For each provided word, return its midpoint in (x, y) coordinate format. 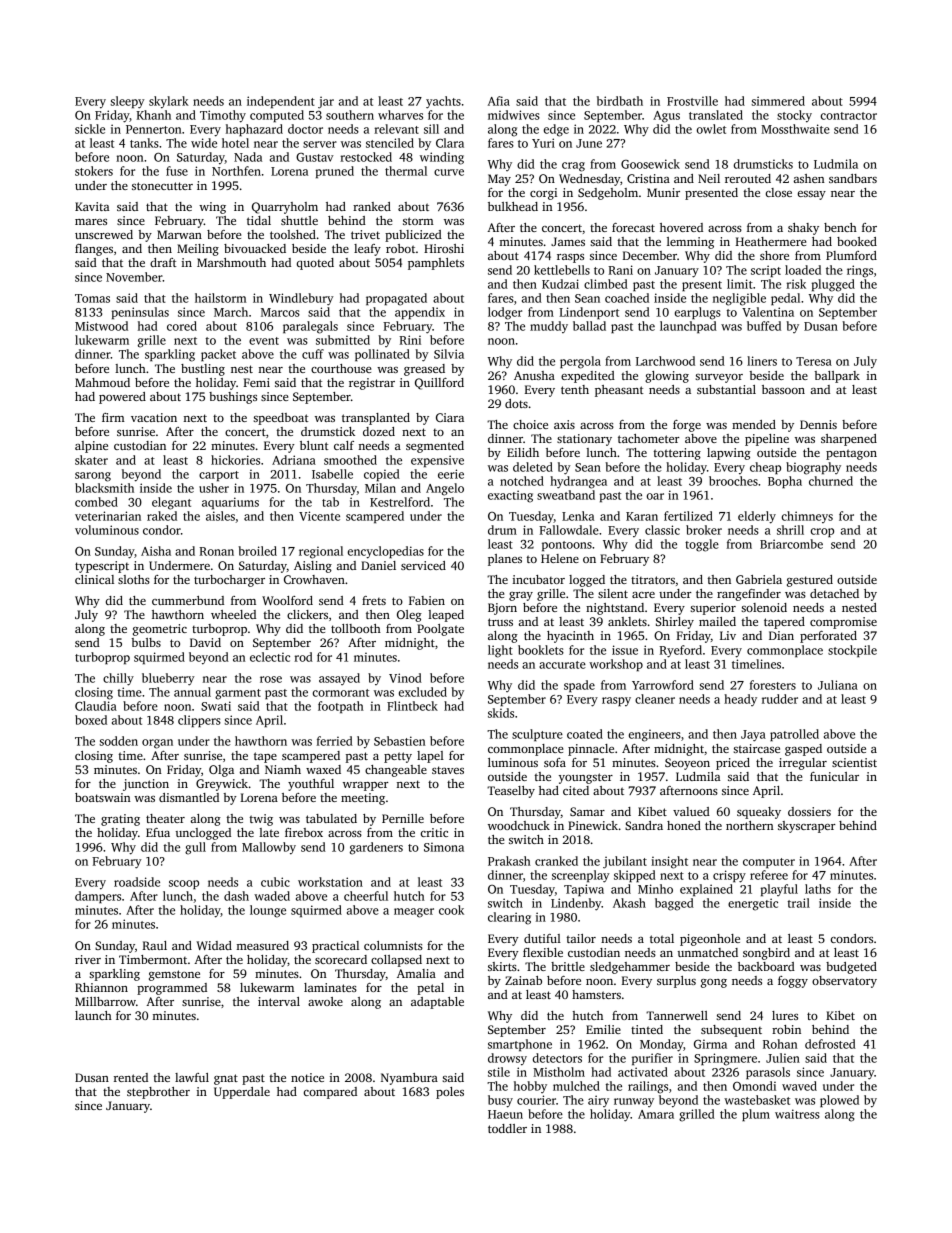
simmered (778, 101)
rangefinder (749, 595)
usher (214, 488)
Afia (499, 101)
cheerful (366, 896)
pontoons (567, 546)
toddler (507, 1128)
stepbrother (158, 1093)
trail (799, 903)
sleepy (127, 102)
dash (236, 896)
